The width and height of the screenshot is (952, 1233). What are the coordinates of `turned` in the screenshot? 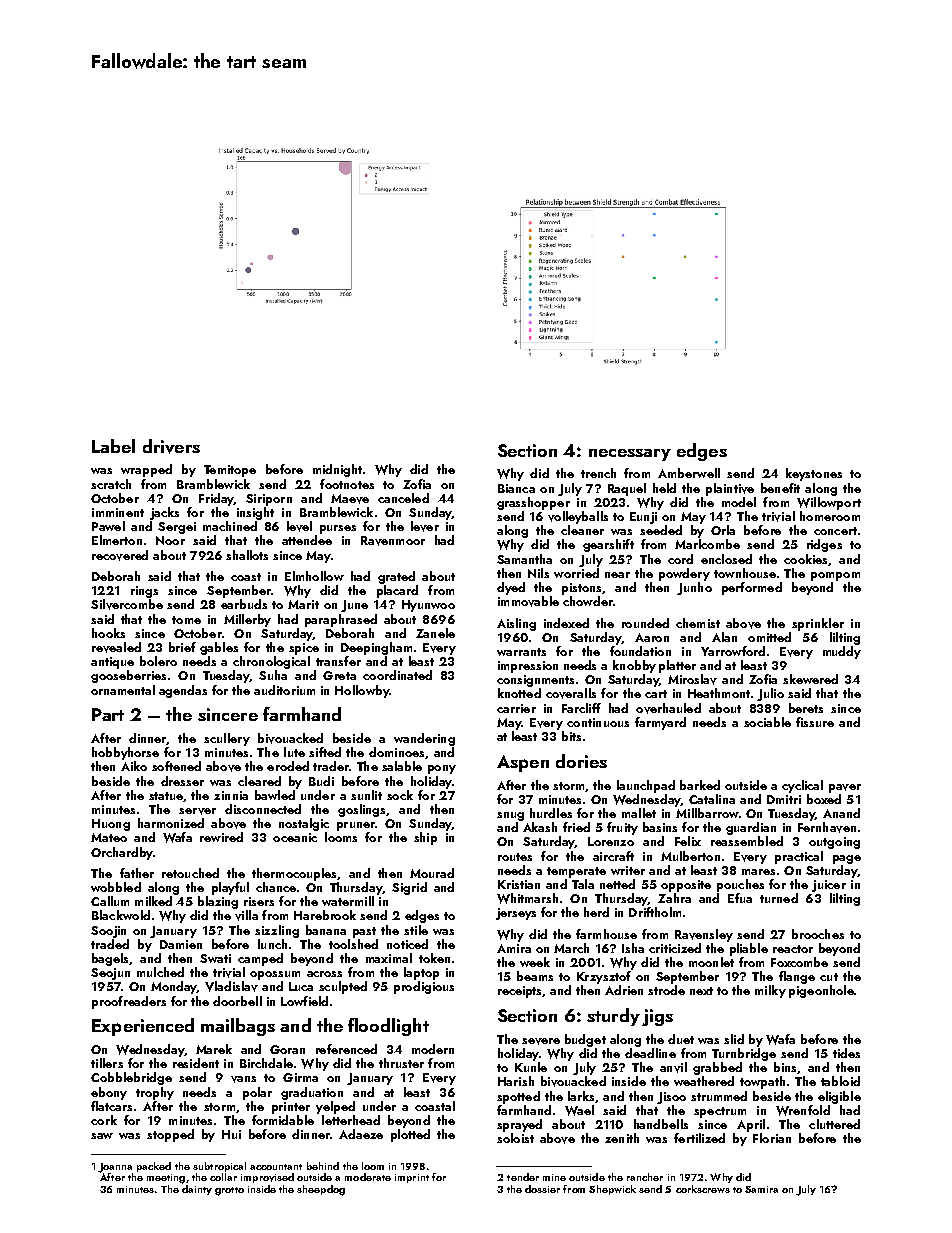 It's located at (779, 898).
